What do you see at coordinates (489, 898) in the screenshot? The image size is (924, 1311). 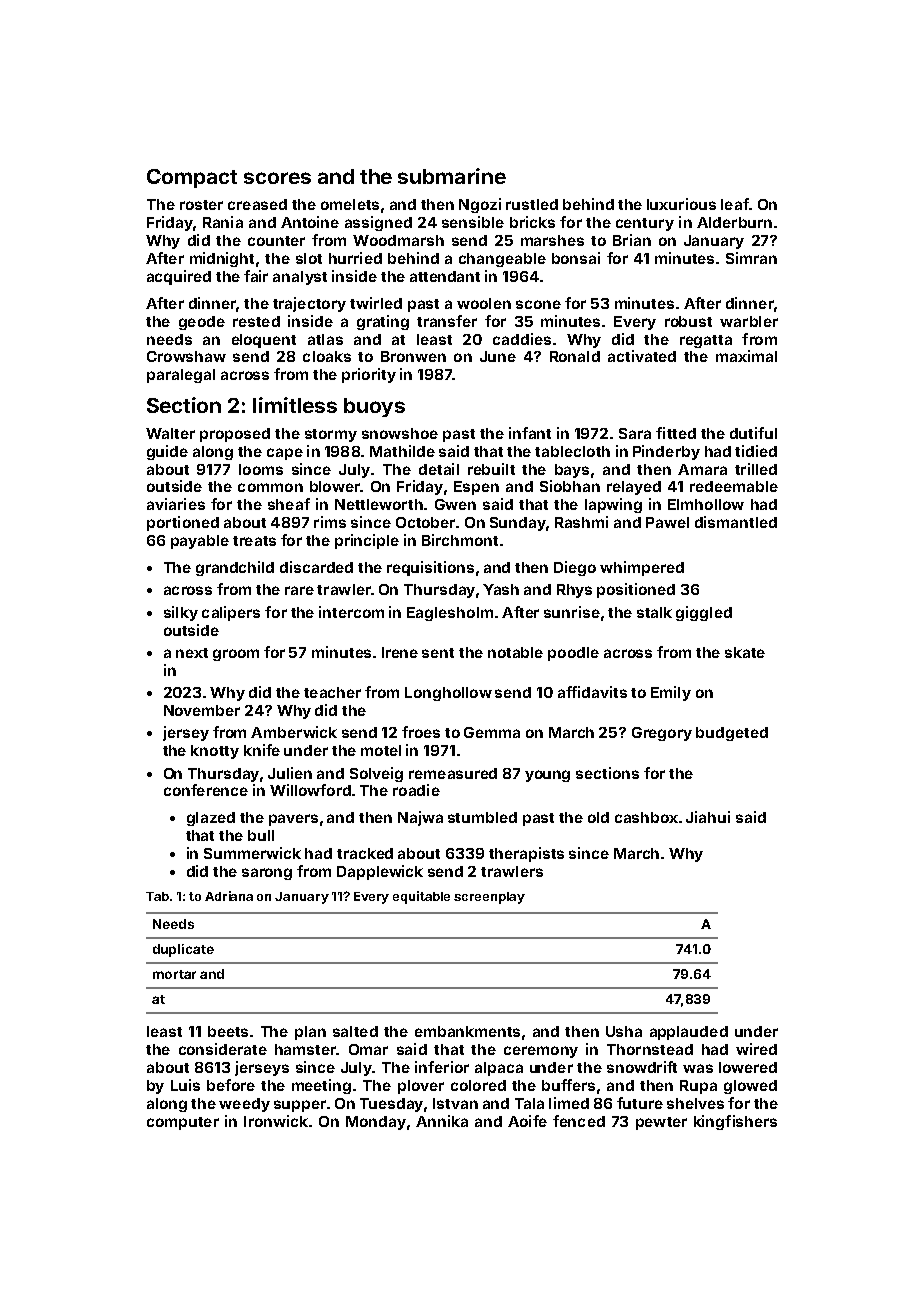 I see `screenplay` at bounding box center [489, 898].
